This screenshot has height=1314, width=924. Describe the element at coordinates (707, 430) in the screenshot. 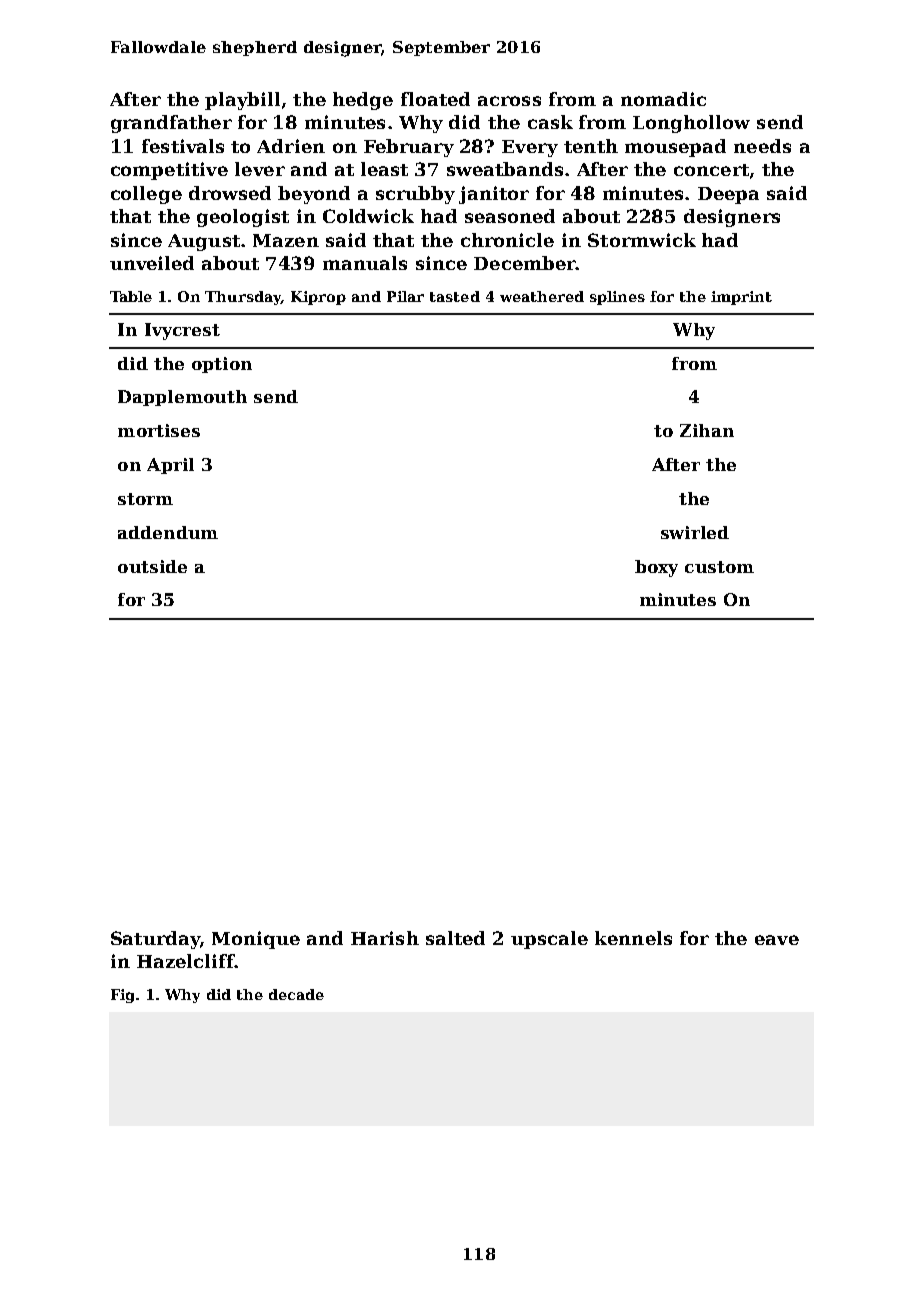

I see `Zihan` at that location.
